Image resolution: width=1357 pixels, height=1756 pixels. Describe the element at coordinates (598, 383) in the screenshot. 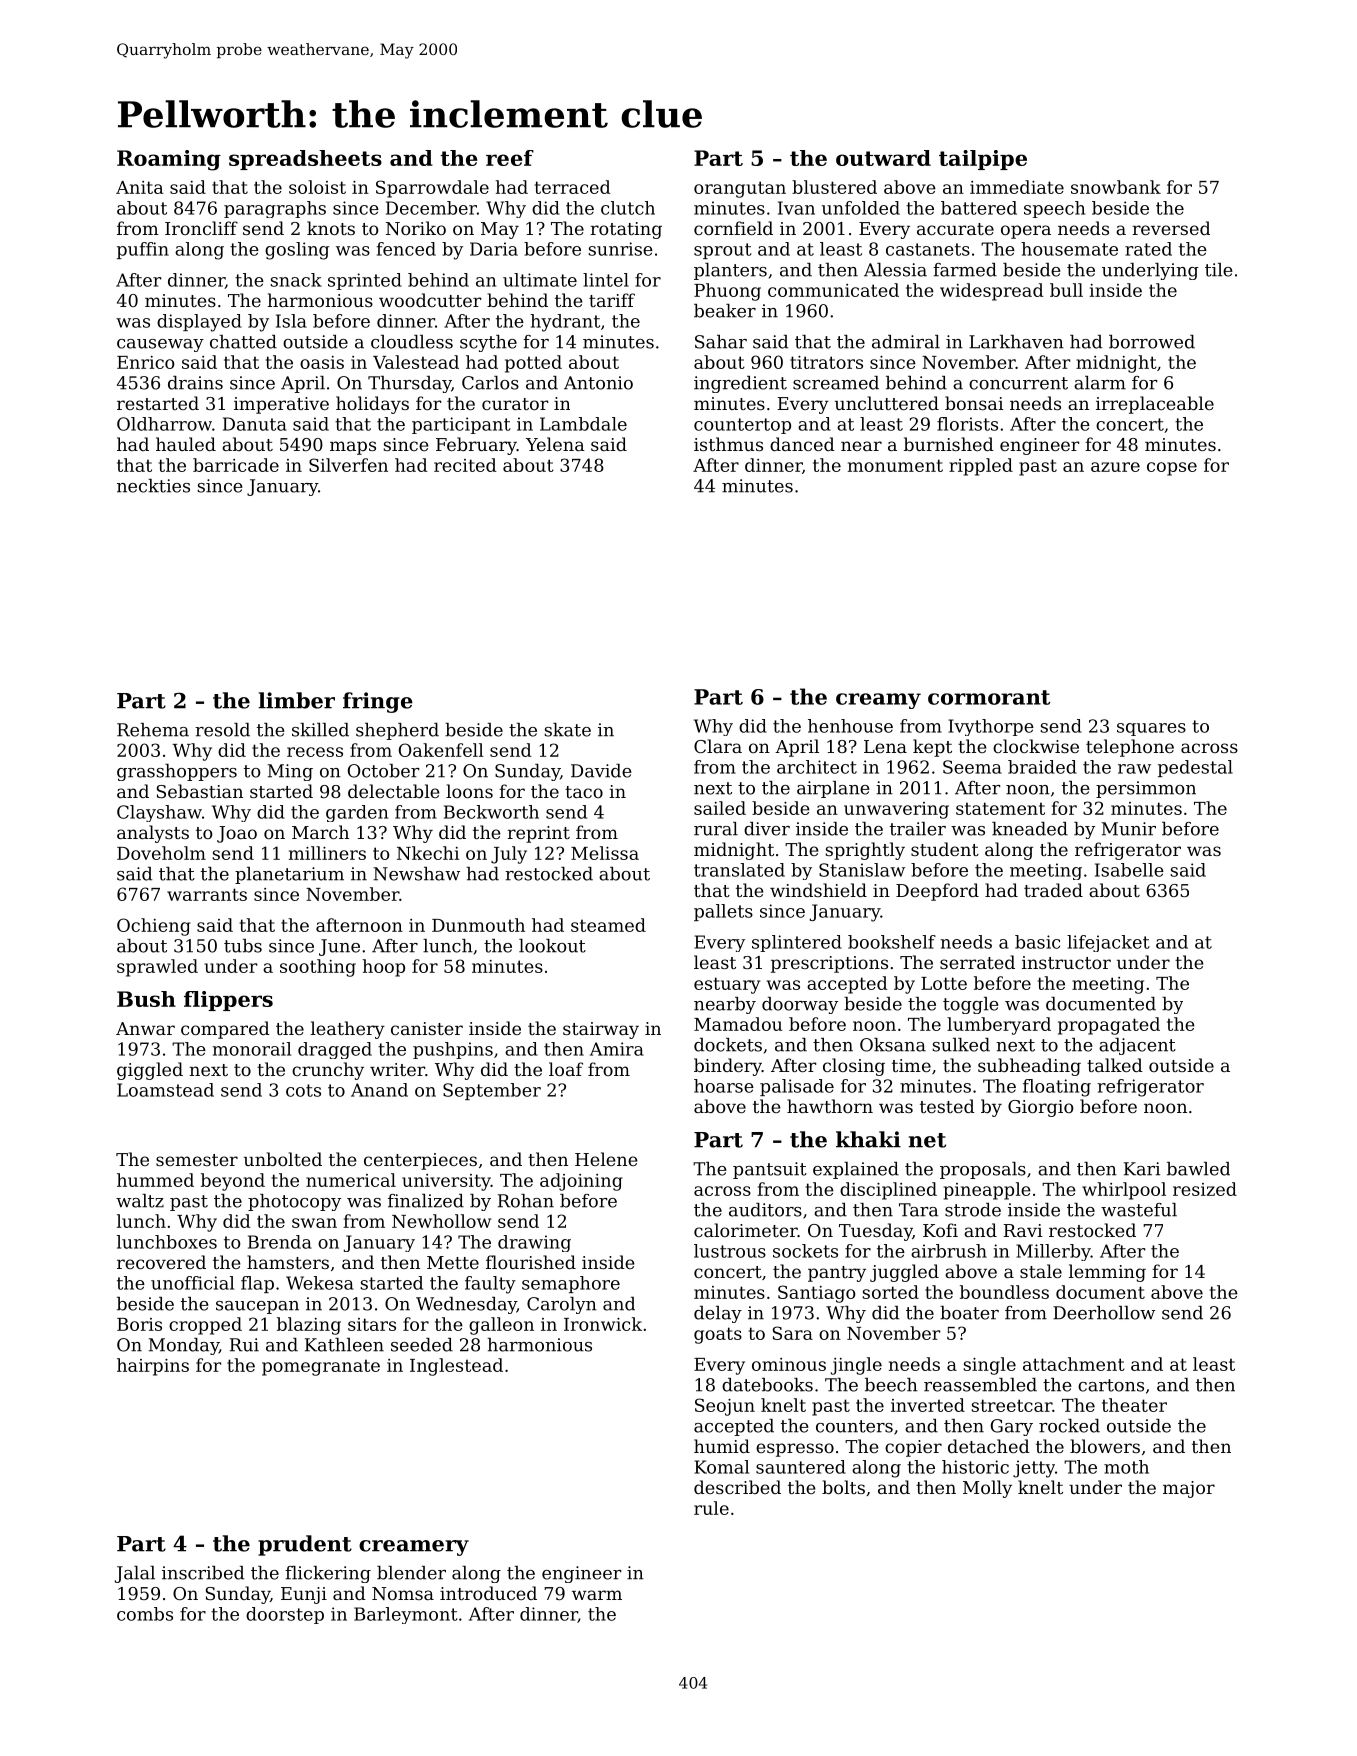

I see `Antonio` at that location.
